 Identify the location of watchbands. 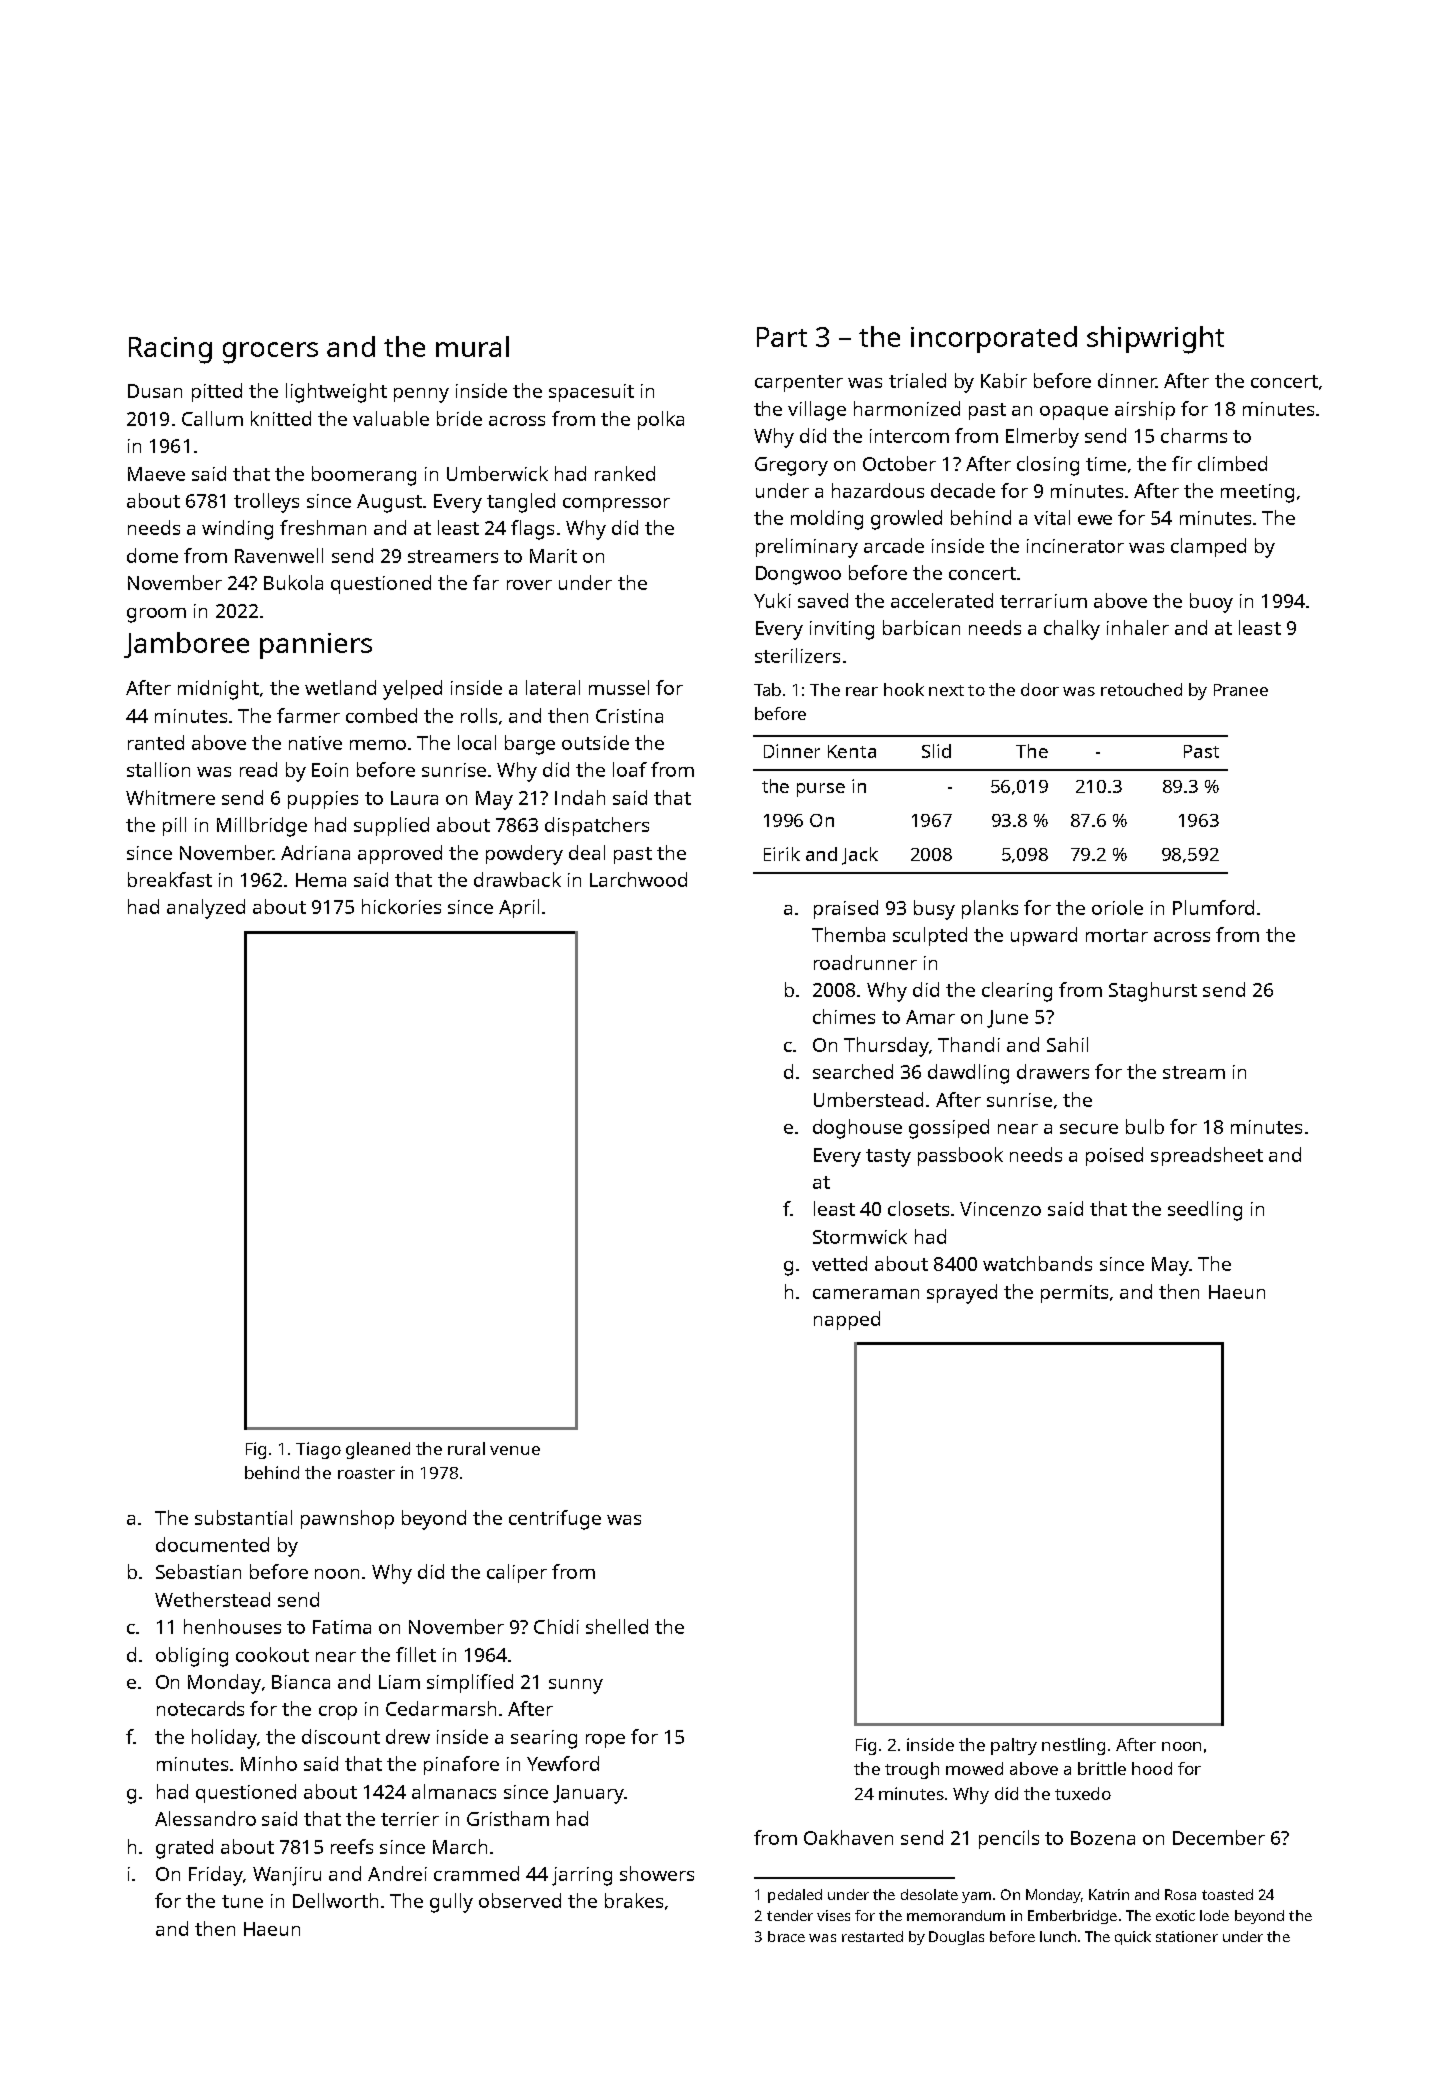
(1037, 1263).
